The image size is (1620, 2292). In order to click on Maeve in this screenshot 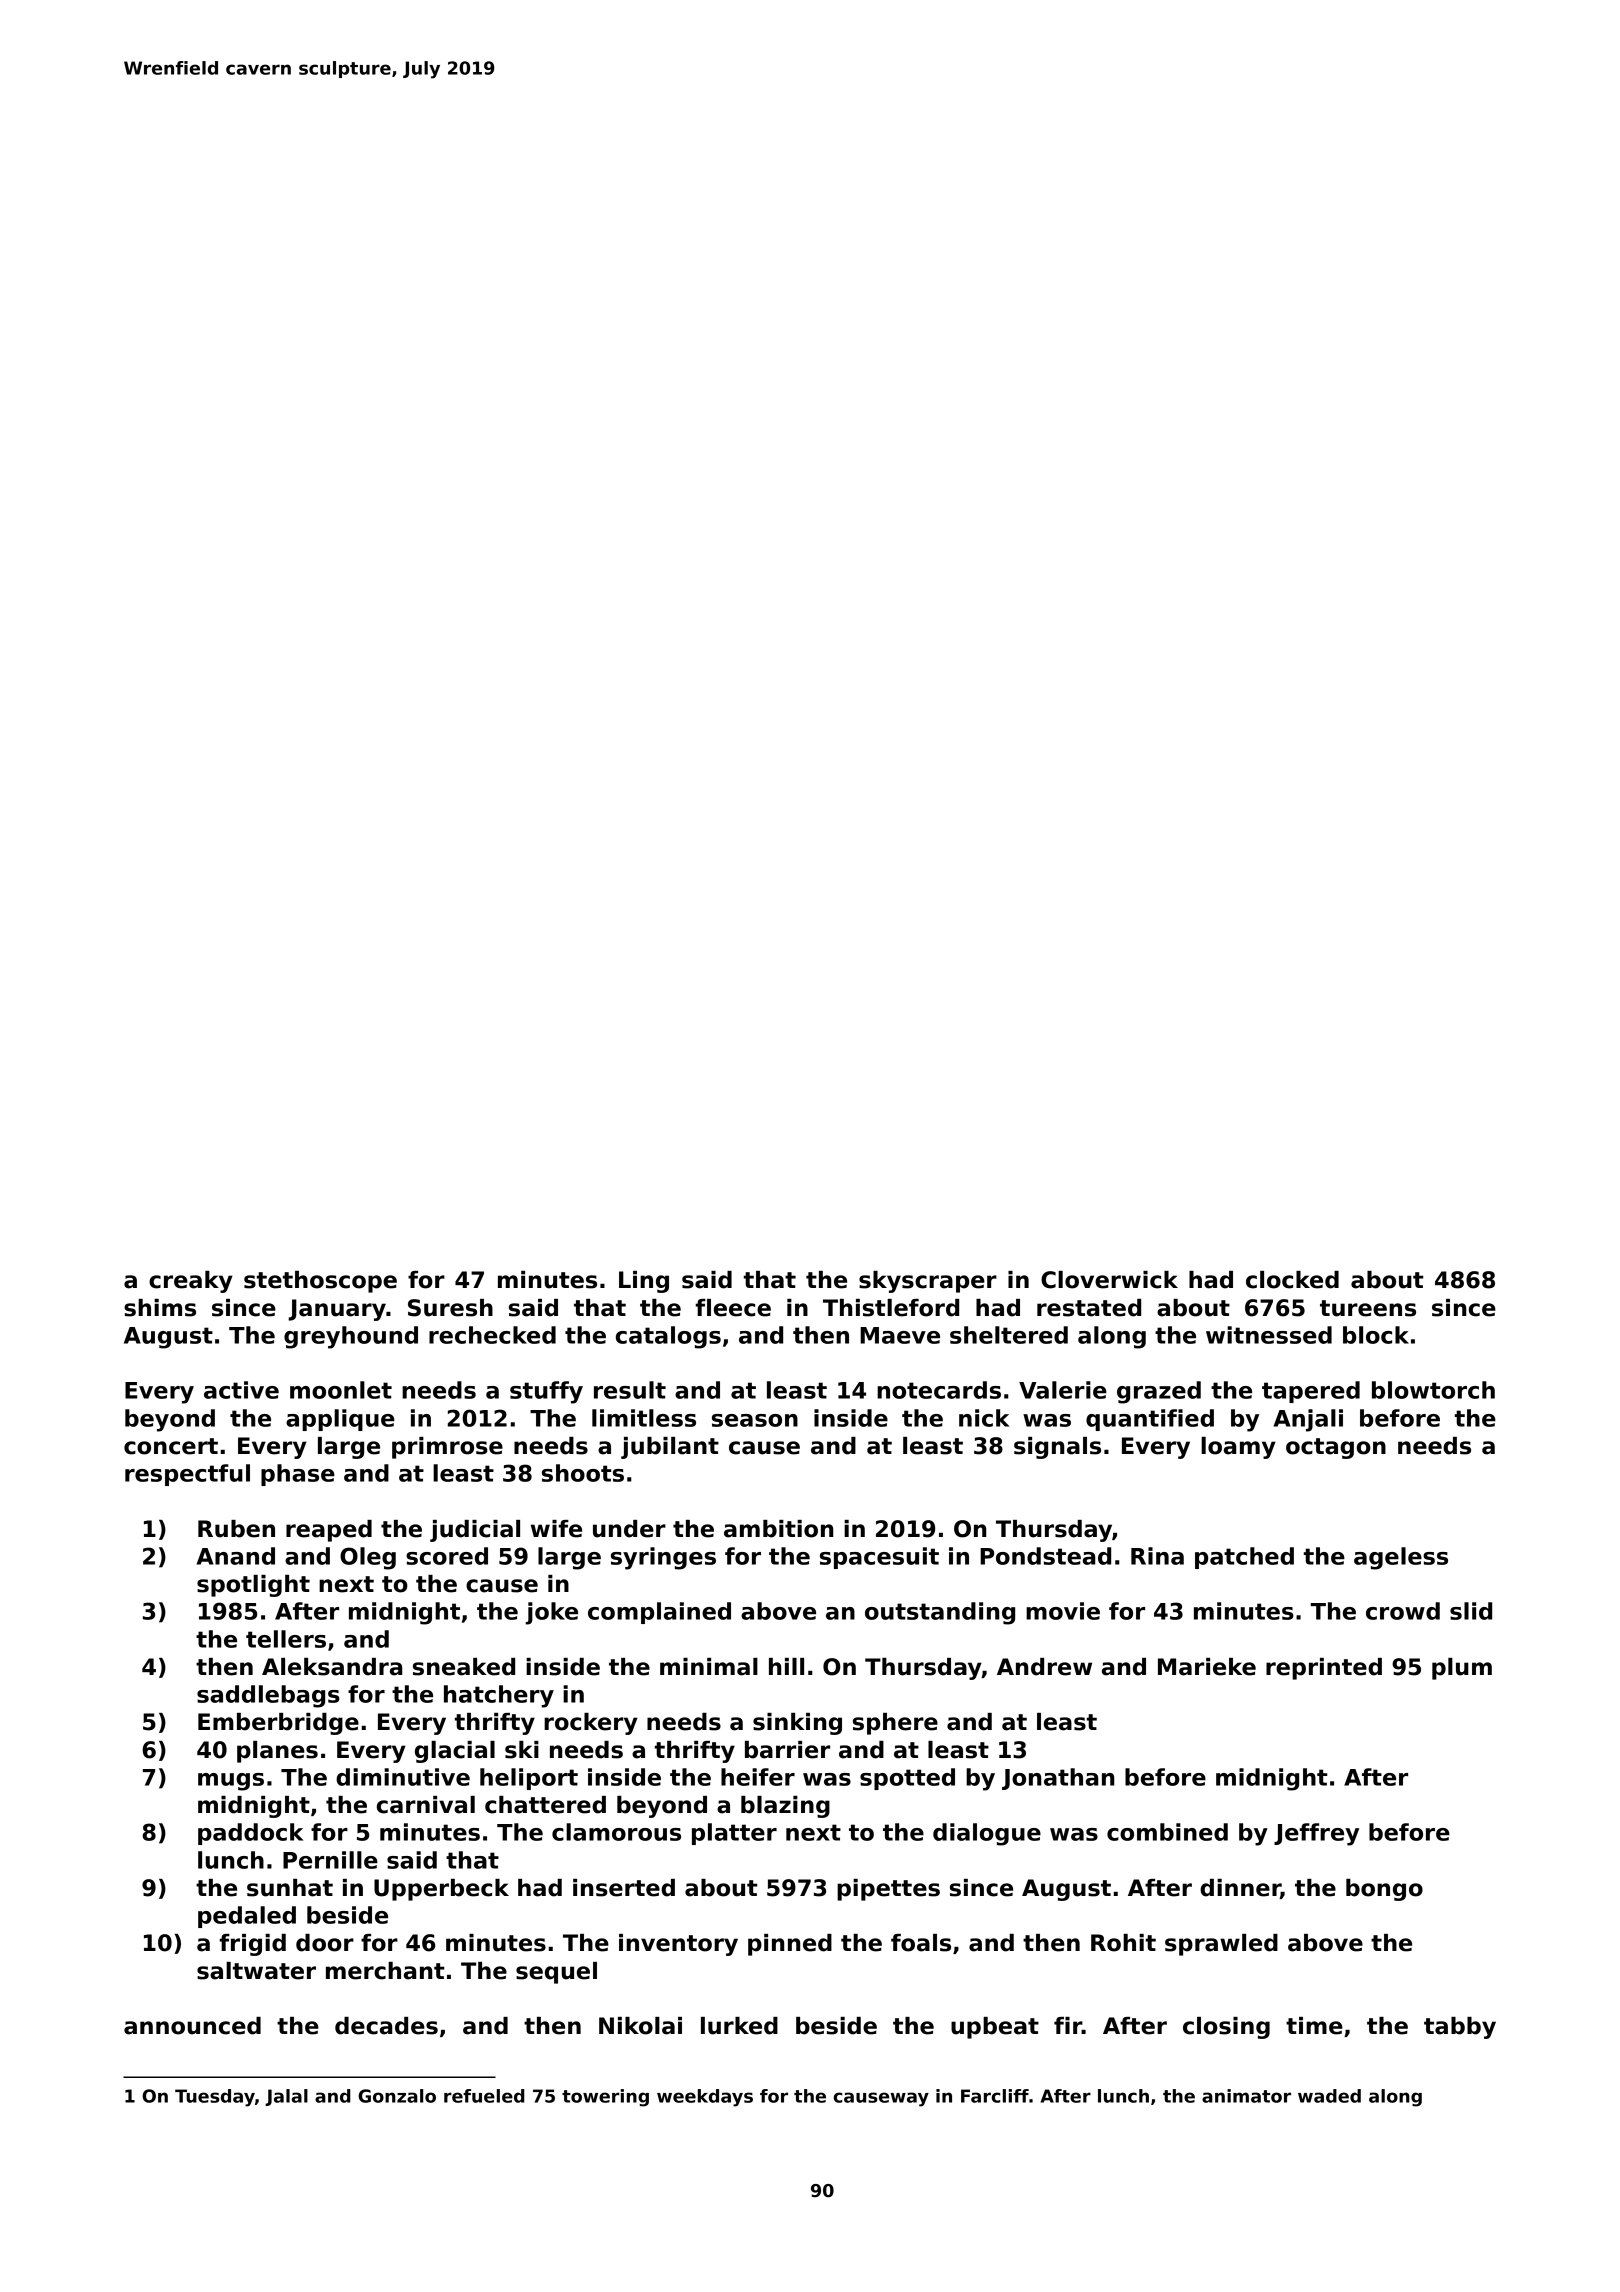, I will do `click(900, 1335)`.
